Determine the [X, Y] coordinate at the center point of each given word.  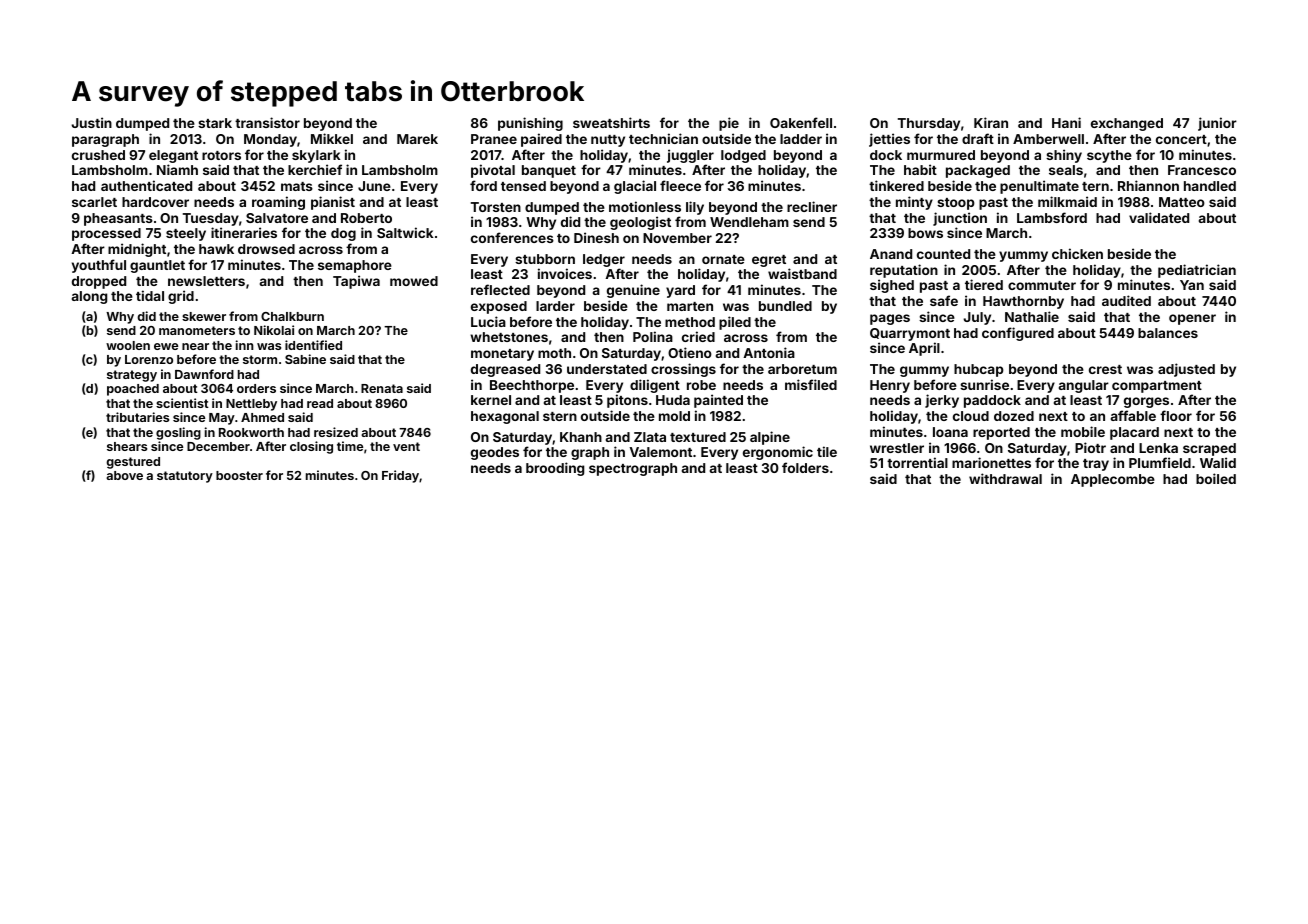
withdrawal [1005, 478]
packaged [978, 171]
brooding [555, 469]
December [218, 446]
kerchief [315, 169]
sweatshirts [611, 122]
